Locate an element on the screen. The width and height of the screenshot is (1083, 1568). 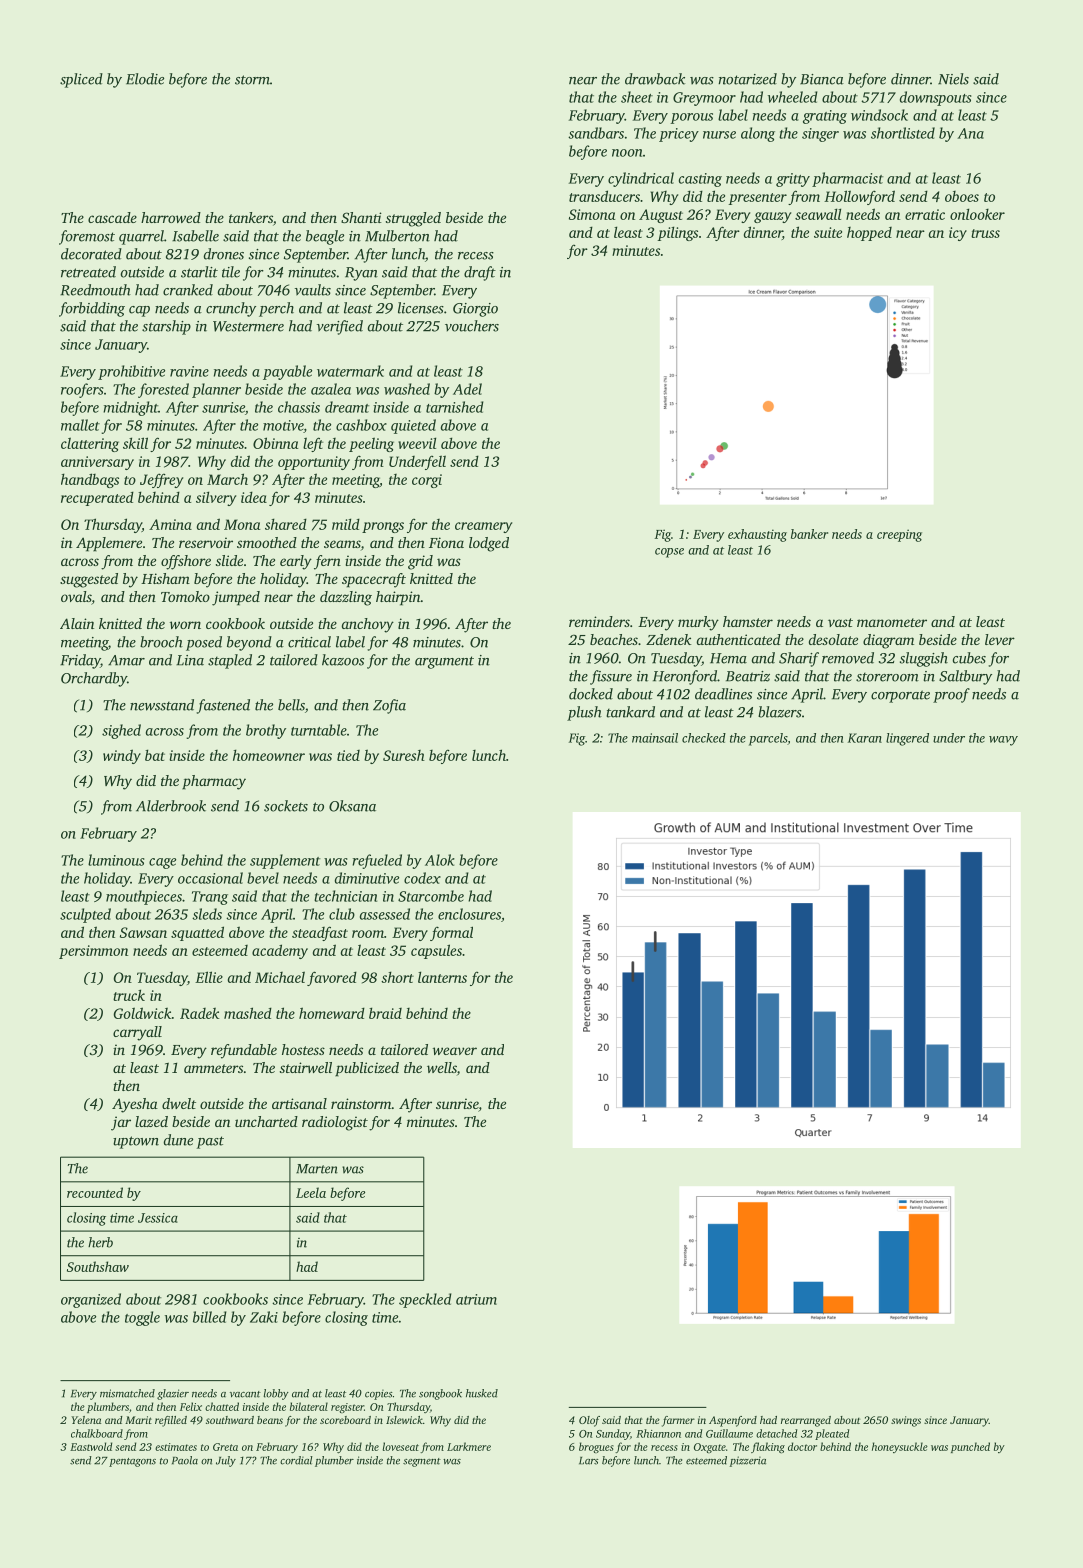
Marit is located at coordinates (138, 1420).
